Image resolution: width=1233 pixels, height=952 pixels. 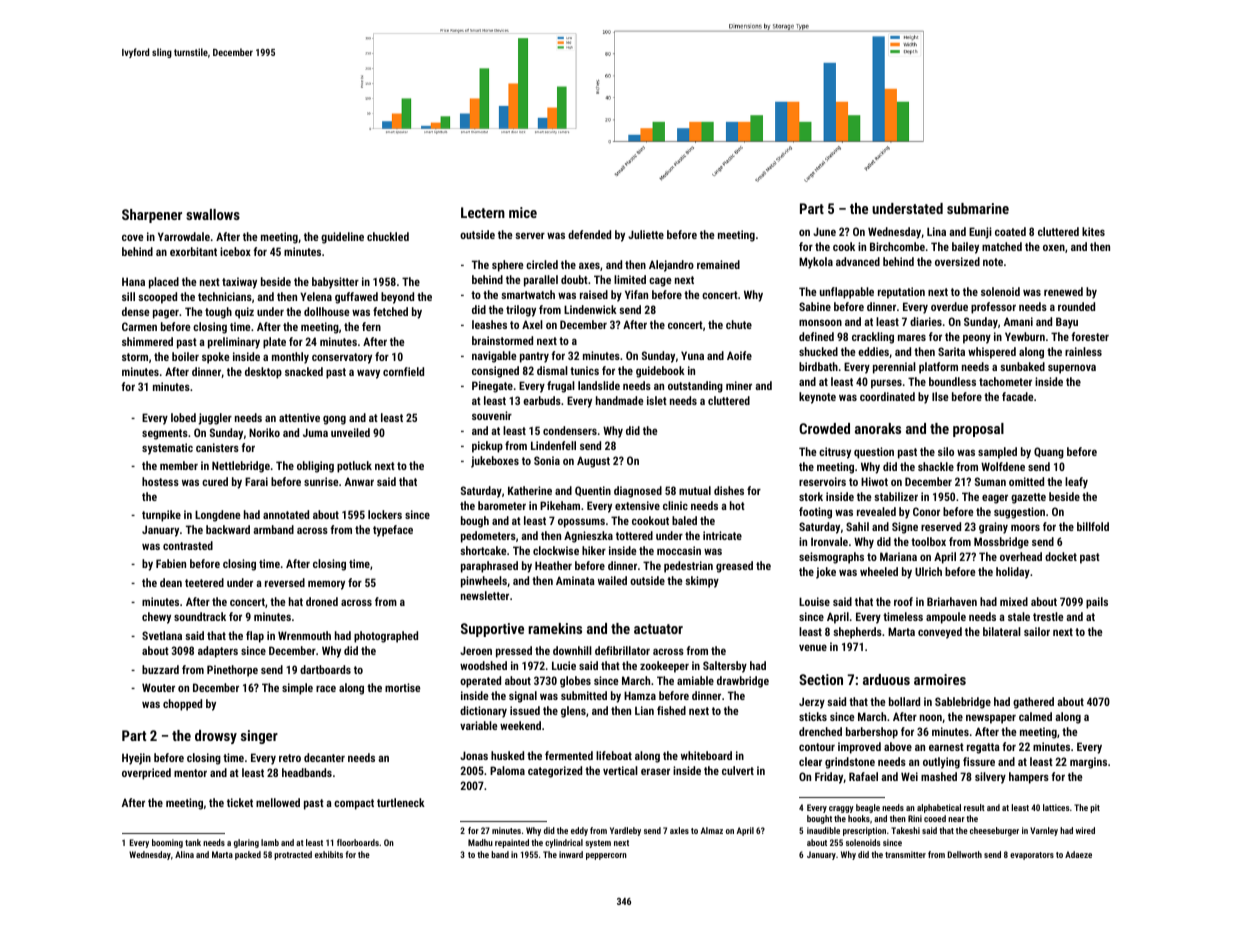 I want to click on protracted, so click(x=293, y=855).
